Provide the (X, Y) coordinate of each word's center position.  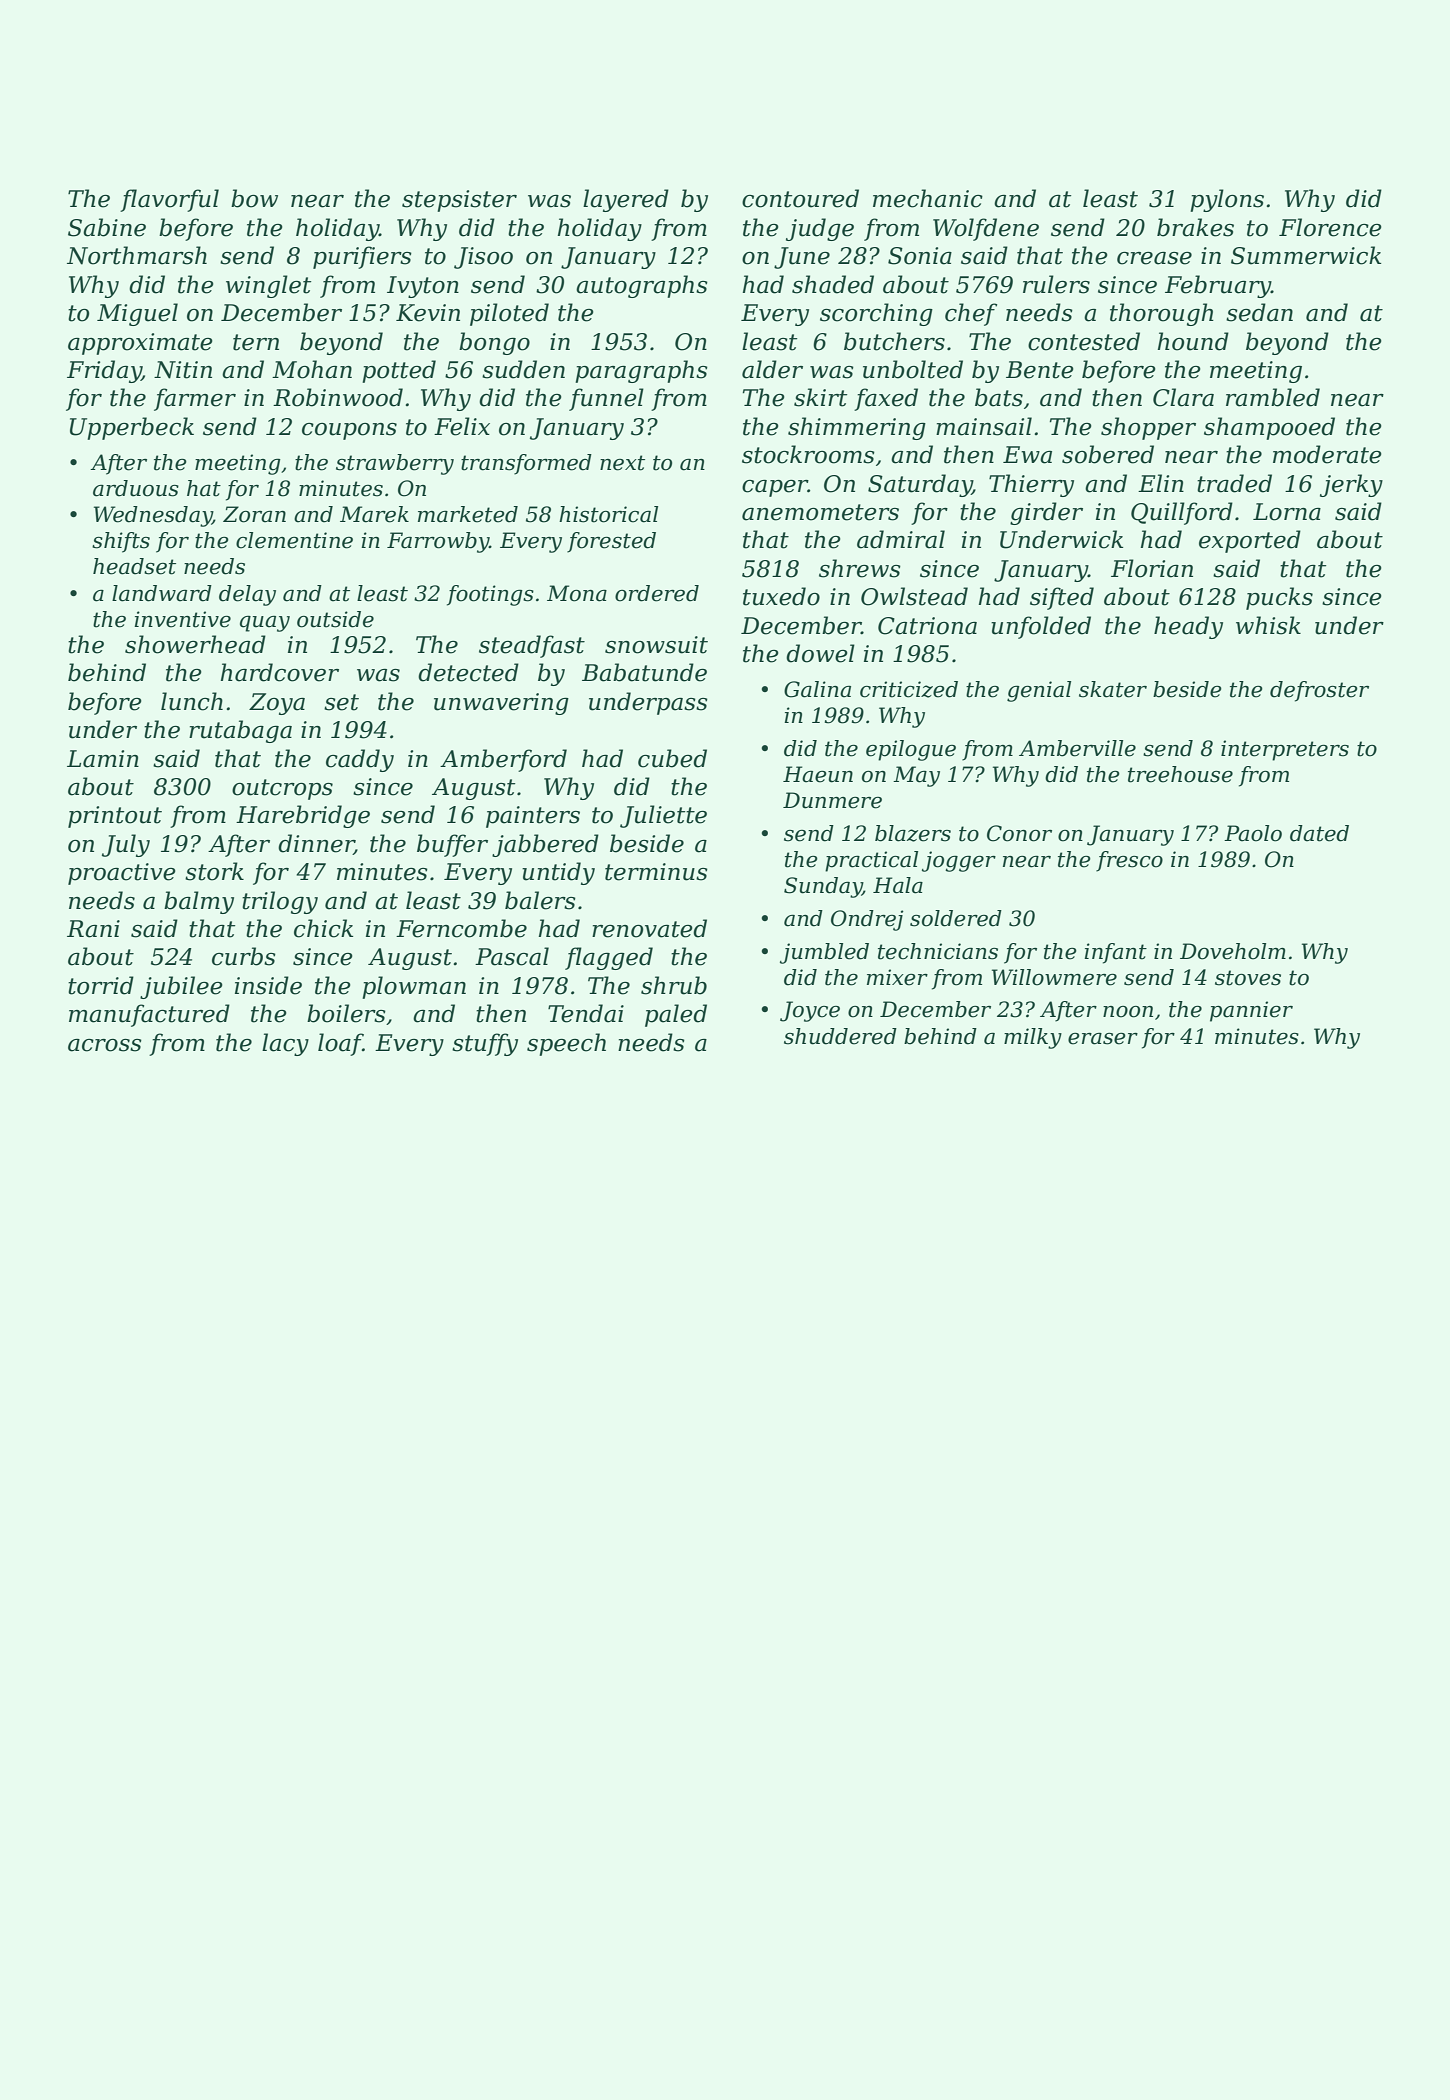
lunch (192, 701)
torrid (101, 985)
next (622, 463)
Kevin (428, 313)
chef (971, 314)
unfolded (1041, 627)
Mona (577, 593)
